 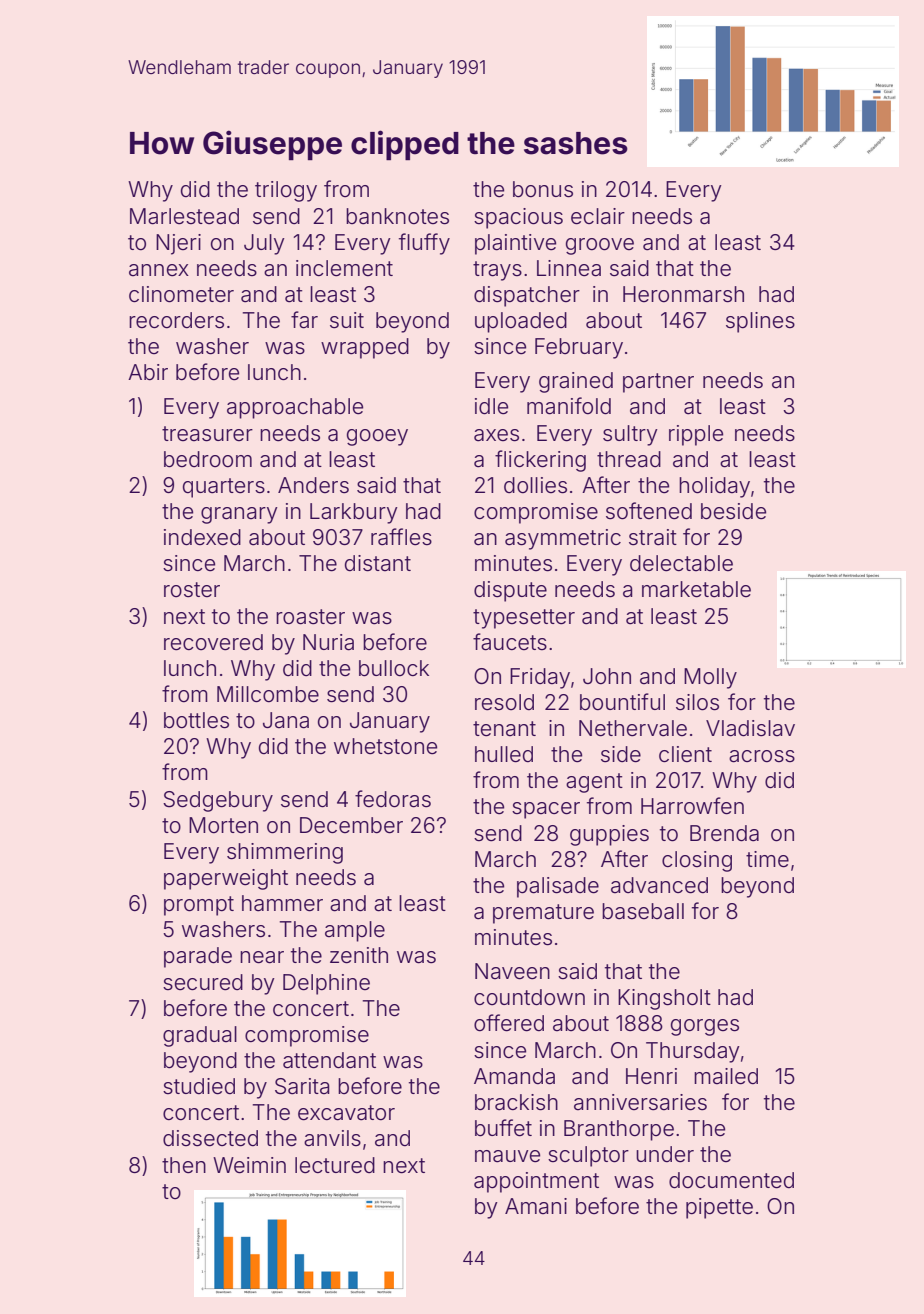 What do you see at coordinates (683, 294) in the document?
I see `Heronmarsh` at bounding box center [683, 294].
